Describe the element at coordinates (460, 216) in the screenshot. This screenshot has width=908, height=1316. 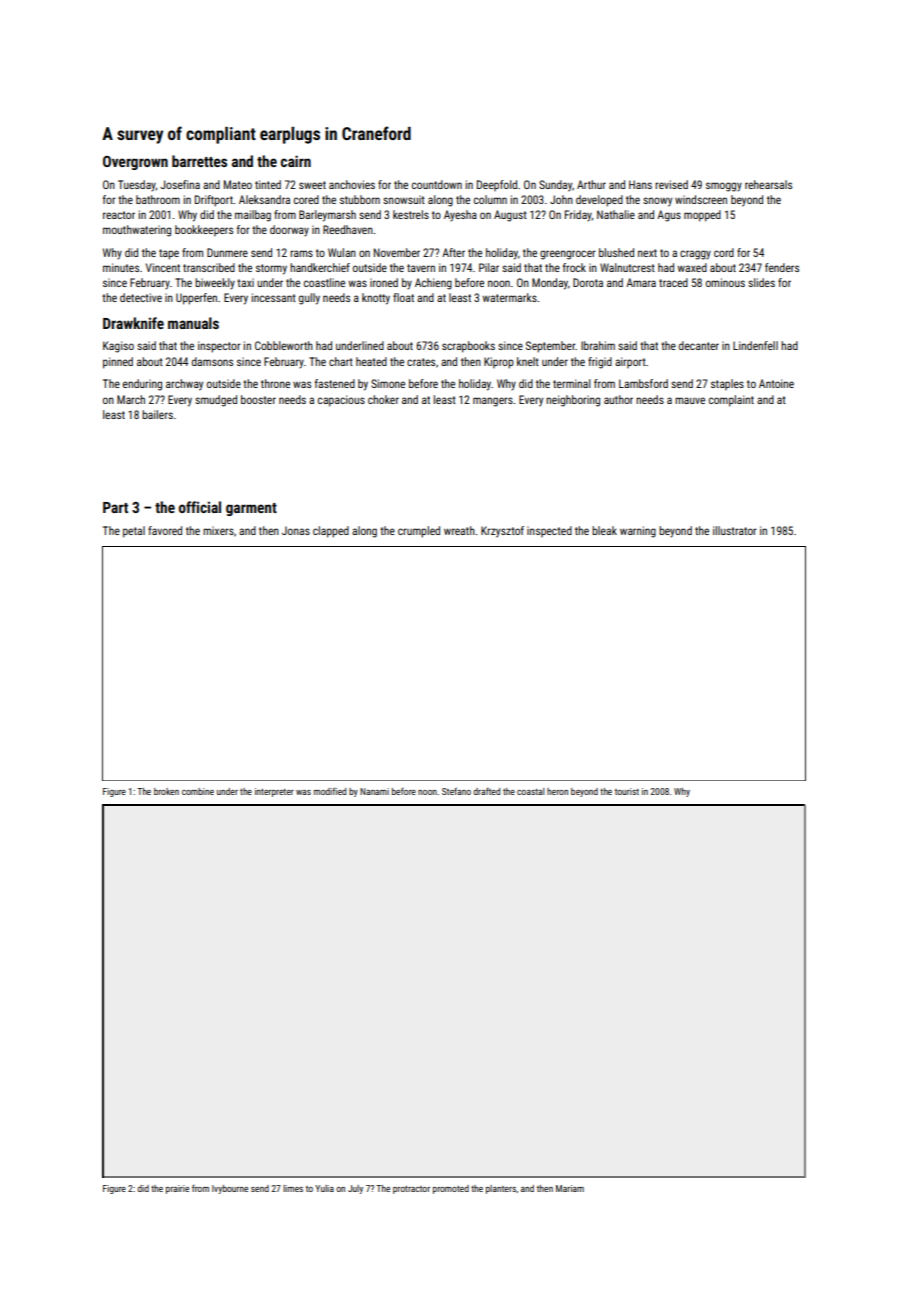
I see `Ayesha` at that location.
